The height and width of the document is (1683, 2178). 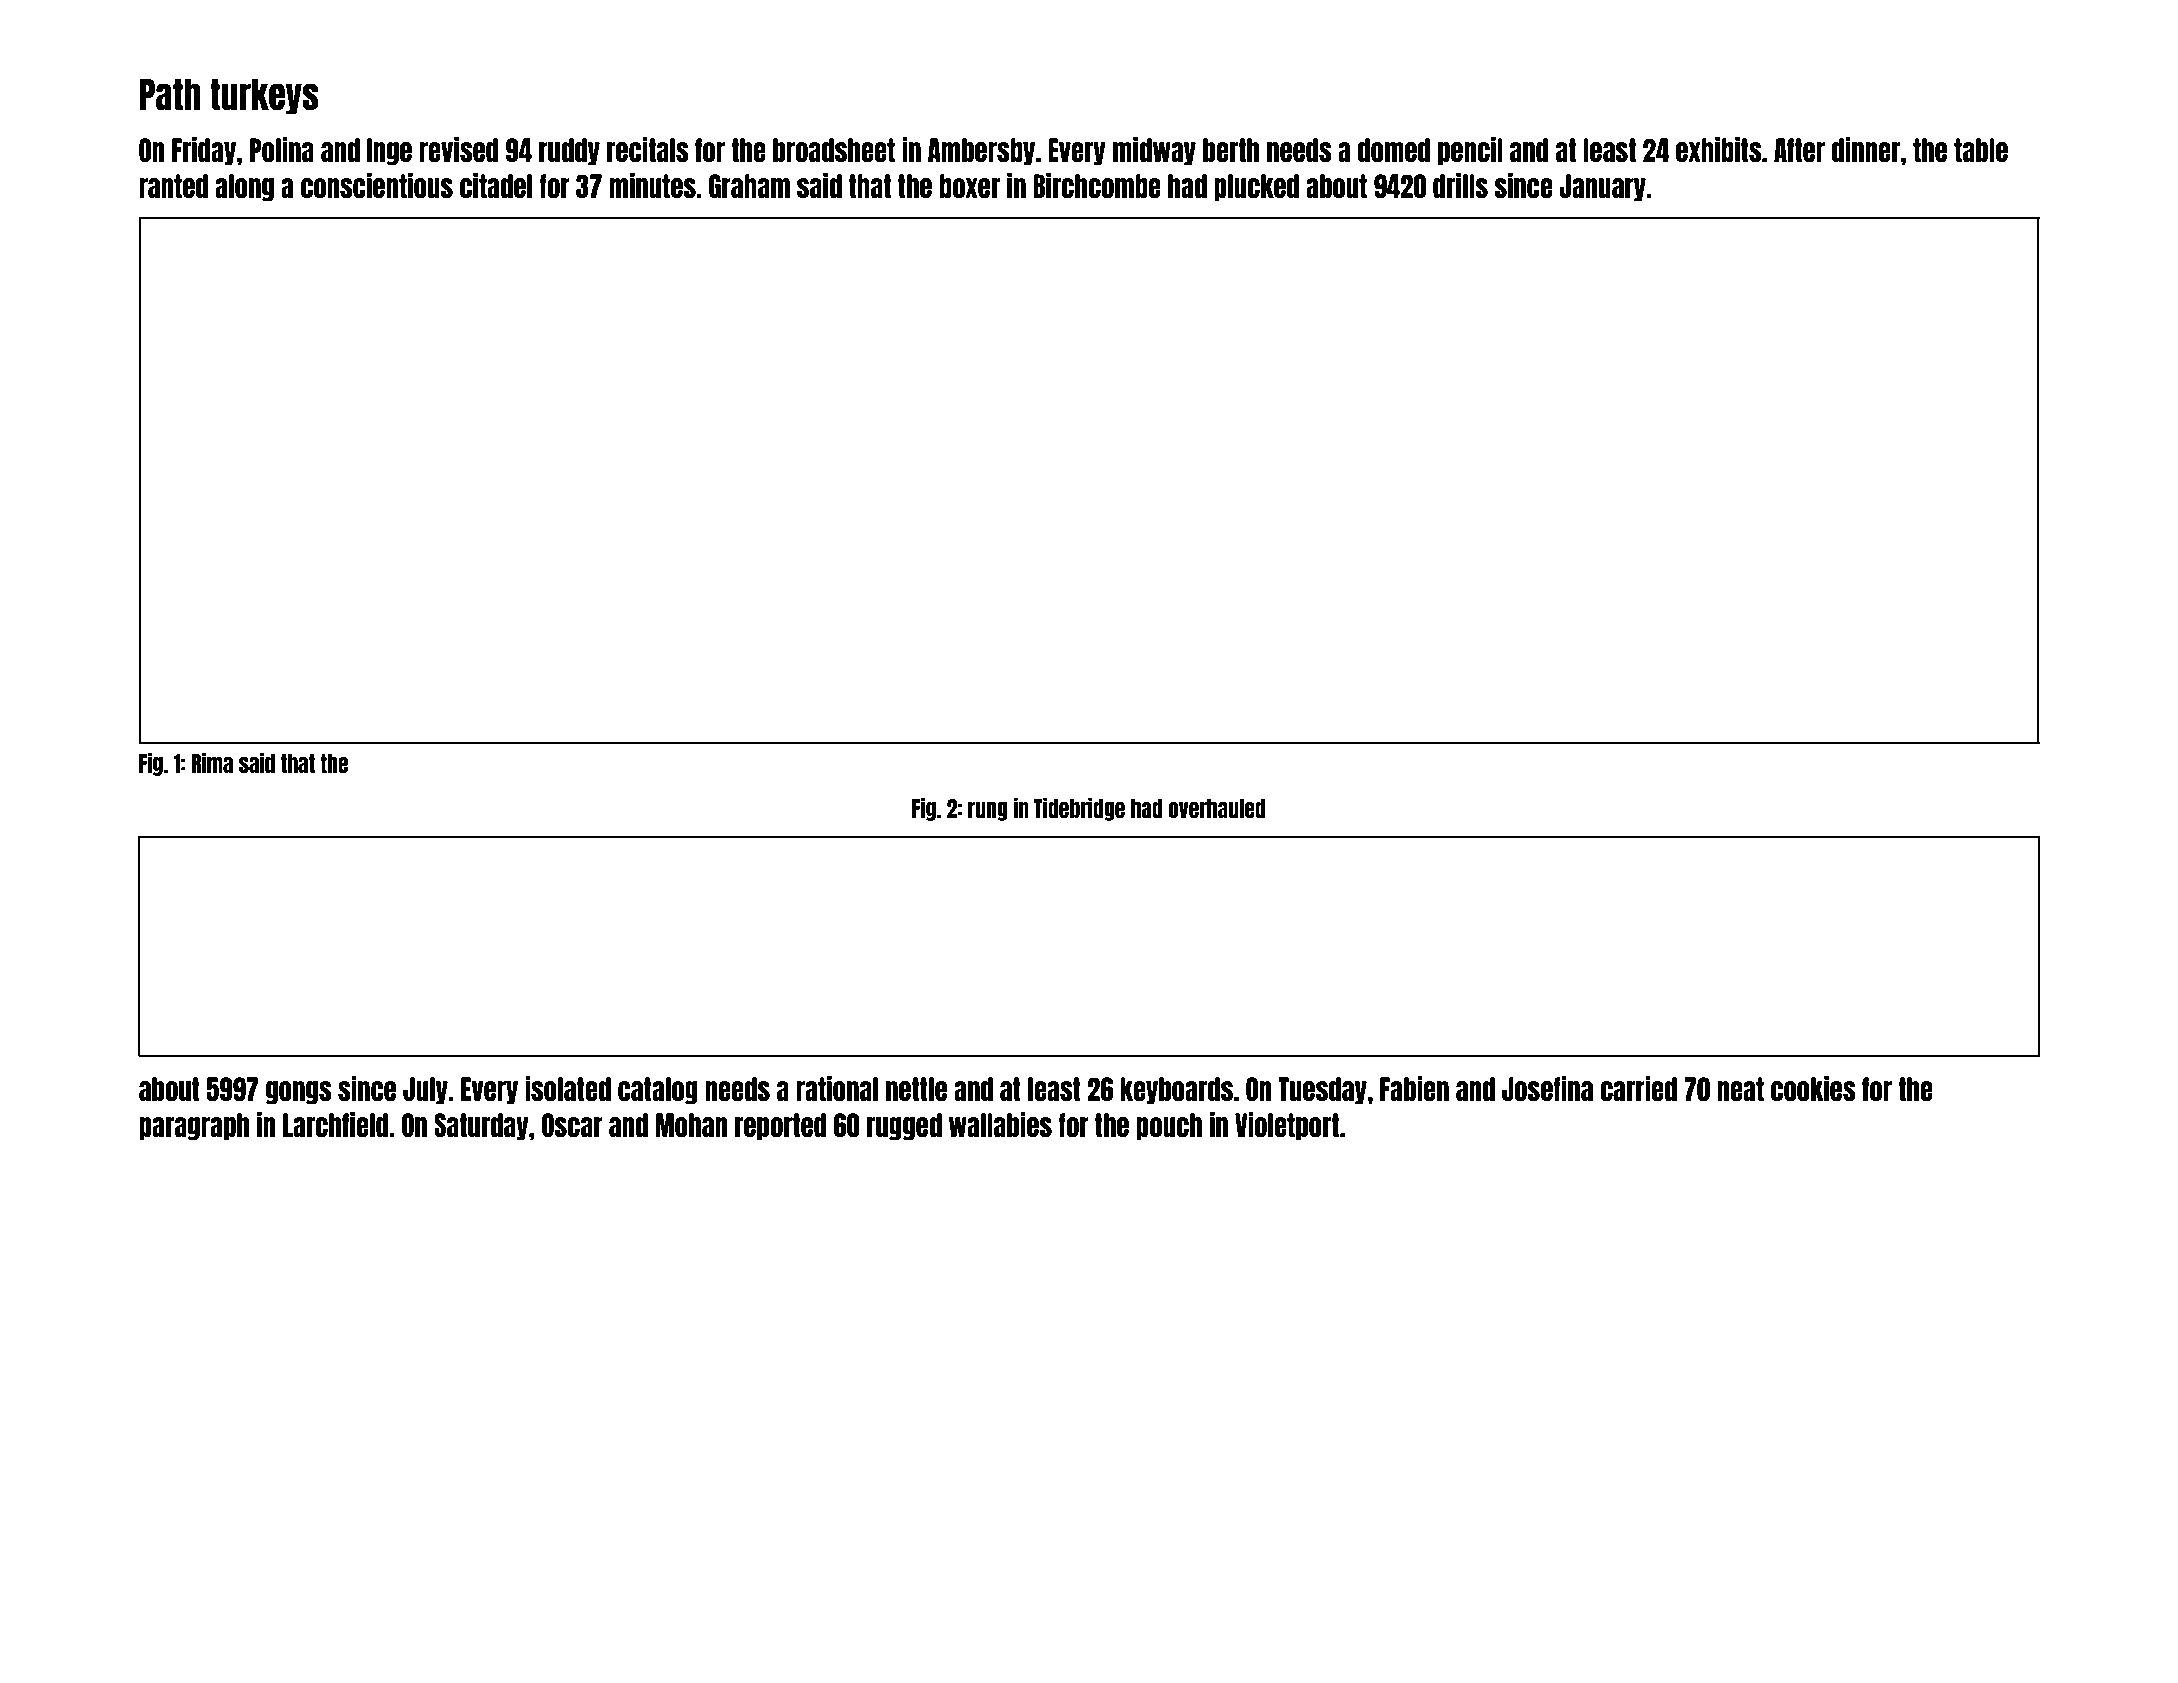 What do you see at coordinates (1231, 150) in the document?
I see `berth` at bounding box center [1231, 150].
